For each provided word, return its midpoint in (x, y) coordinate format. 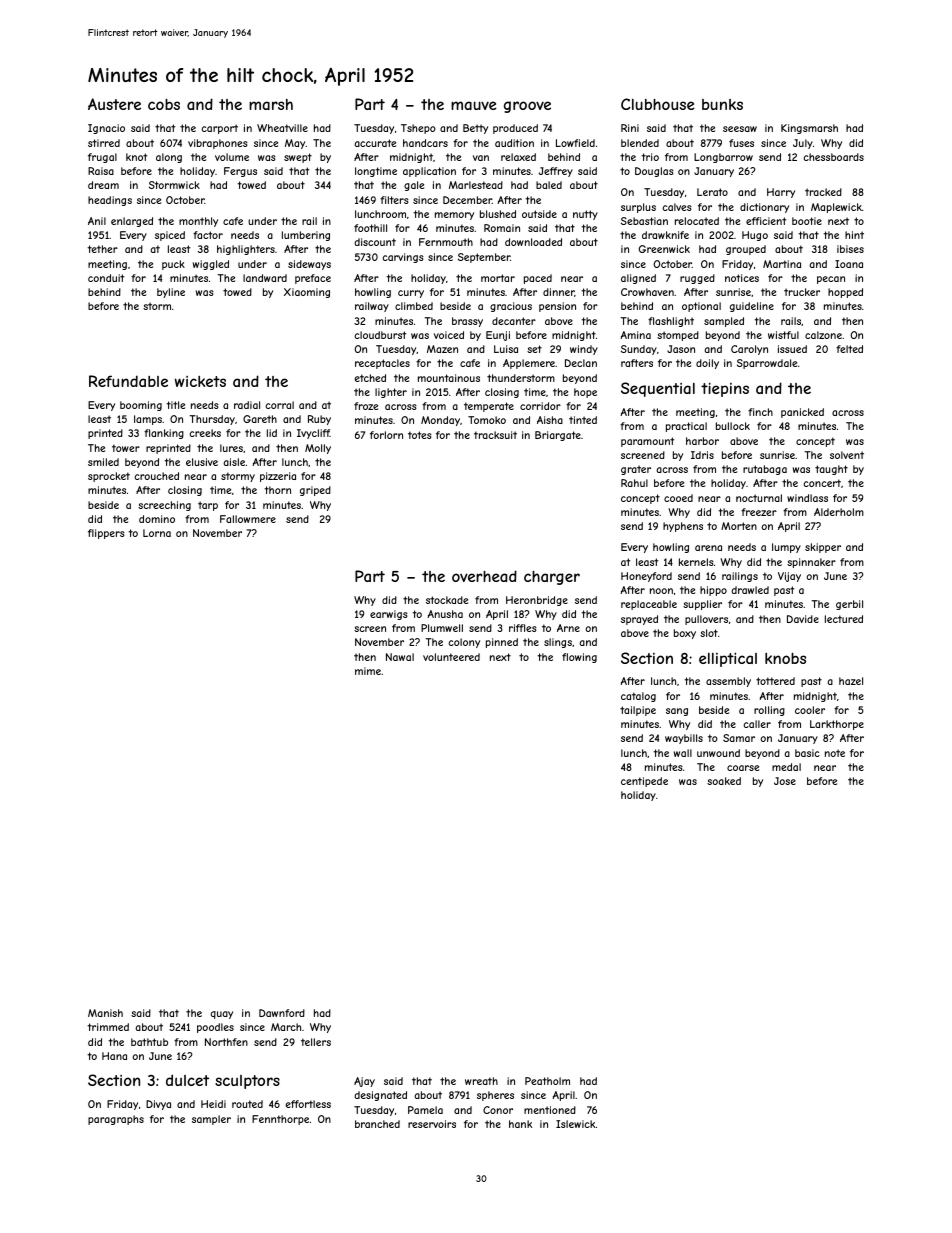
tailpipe (638, 711)
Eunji (498, 336)
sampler (211, 1120)
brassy (467, 322)
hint (854, 235)
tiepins (725, 389)
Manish (105, 1013)
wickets (200, 381)
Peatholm (547, 1081)
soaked (724, 781)
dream (103, 185)
